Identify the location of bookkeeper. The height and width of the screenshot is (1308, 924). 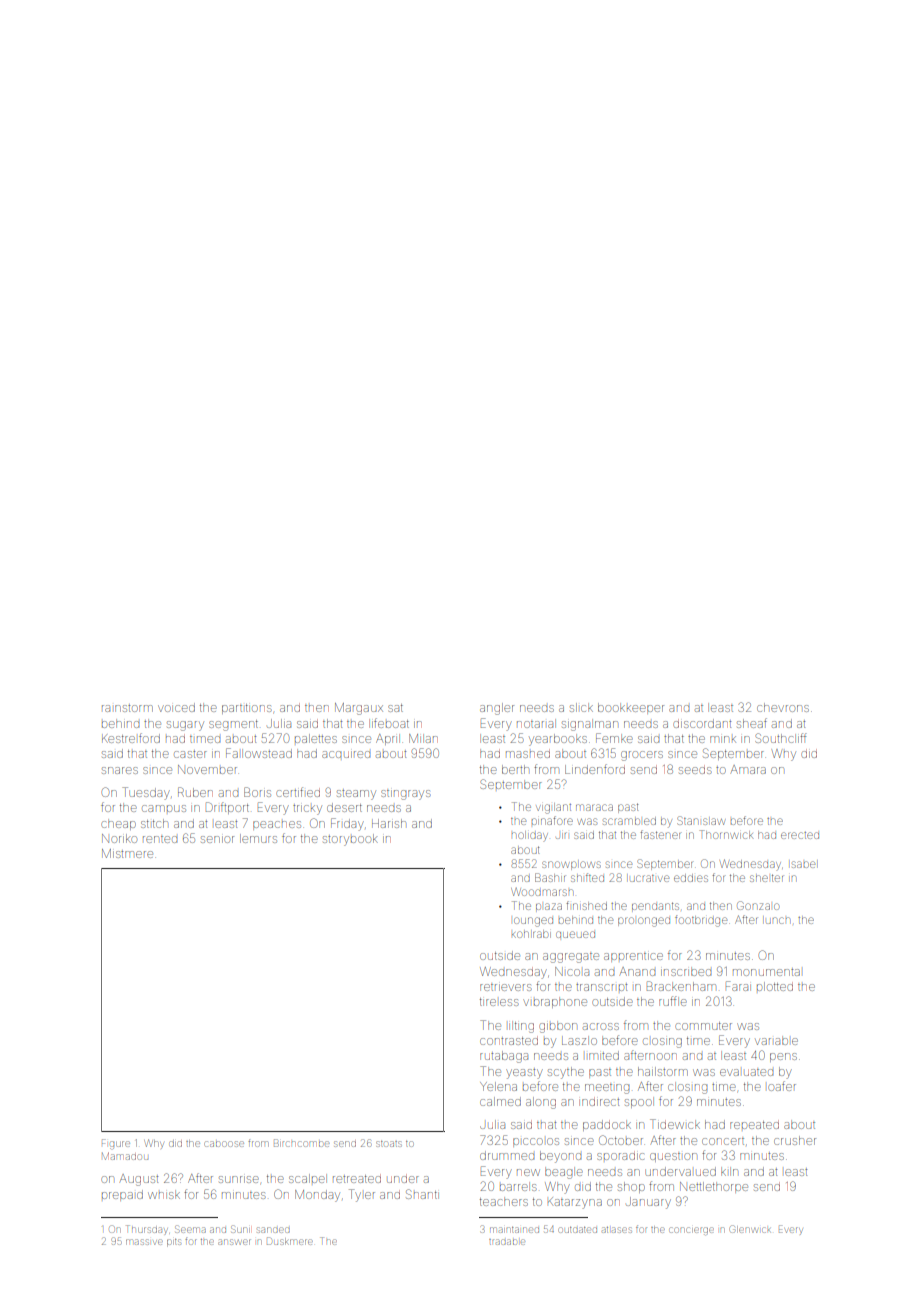
(631, 708).
